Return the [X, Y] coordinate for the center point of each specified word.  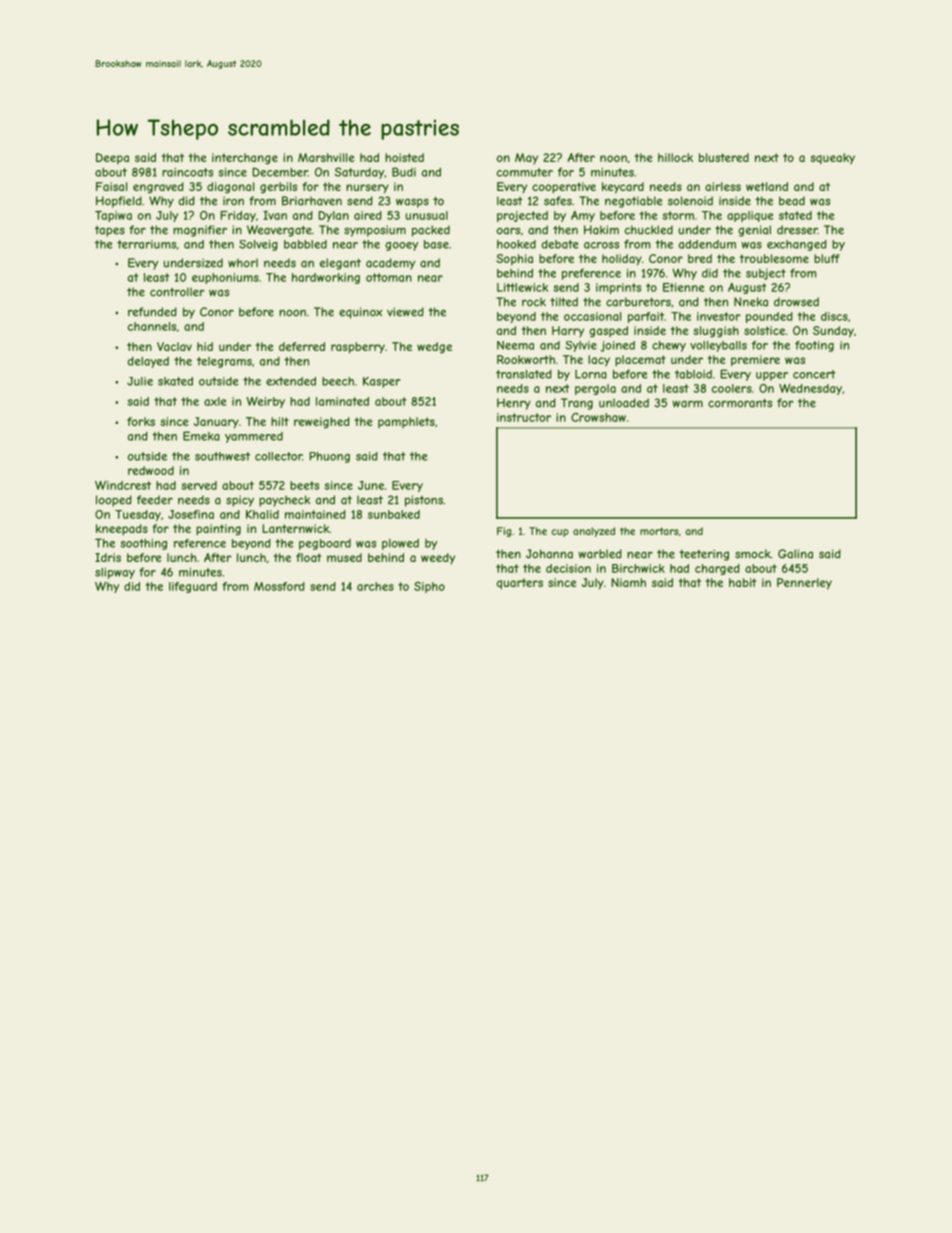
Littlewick [522, 287]
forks [141, 421]
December [280, 172]
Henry [514, 404]
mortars [659, 531]
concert [814, 374]
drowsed [796, 302]
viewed [405, 312]
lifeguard [193, 587]
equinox [361, 313]
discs [834, 316]
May [526, 158]
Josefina [191, 514]
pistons [424, 501]
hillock [675, 157]
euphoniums [225, 278]
